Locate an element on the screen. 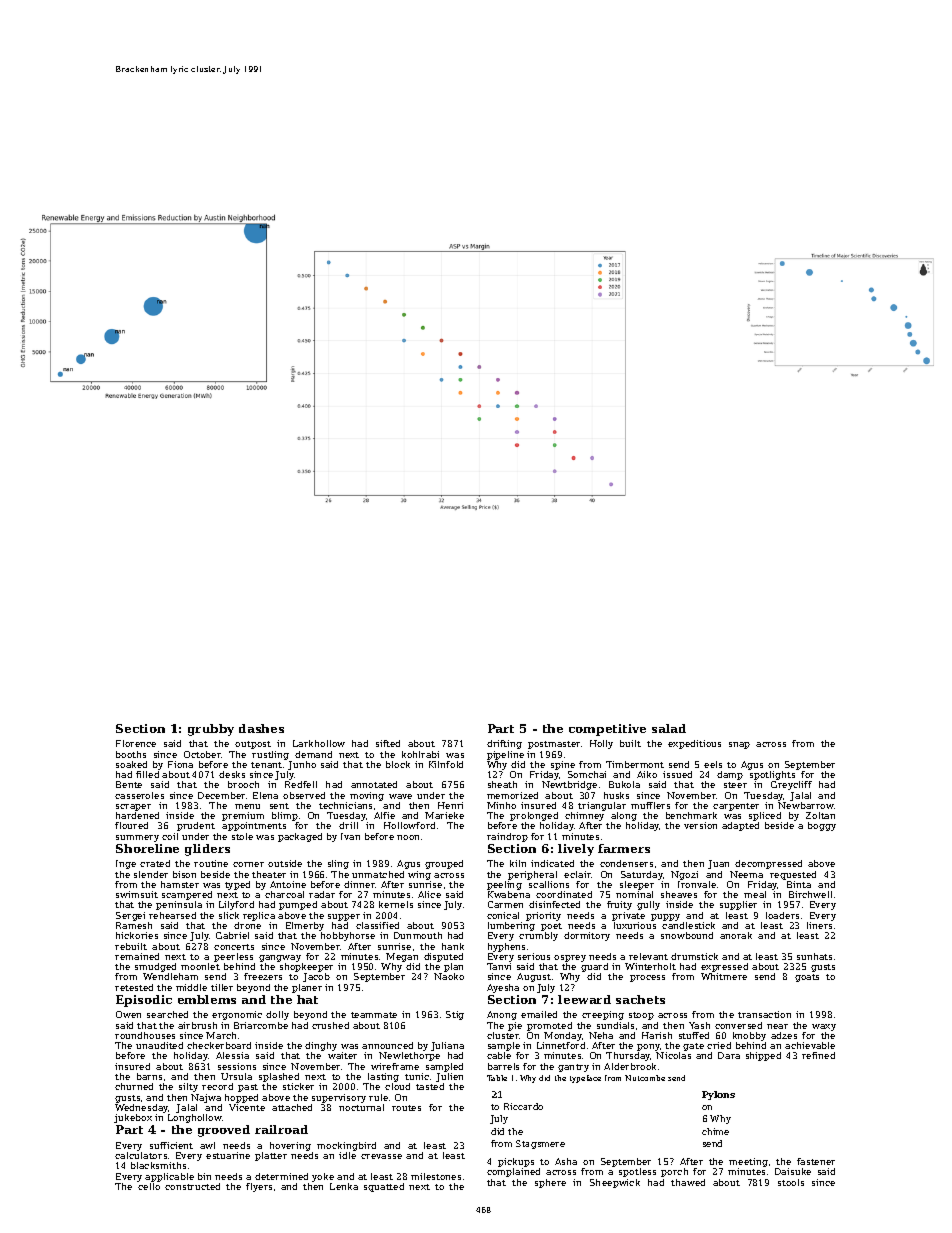  flyers is located at coordinates (259, 1187).
